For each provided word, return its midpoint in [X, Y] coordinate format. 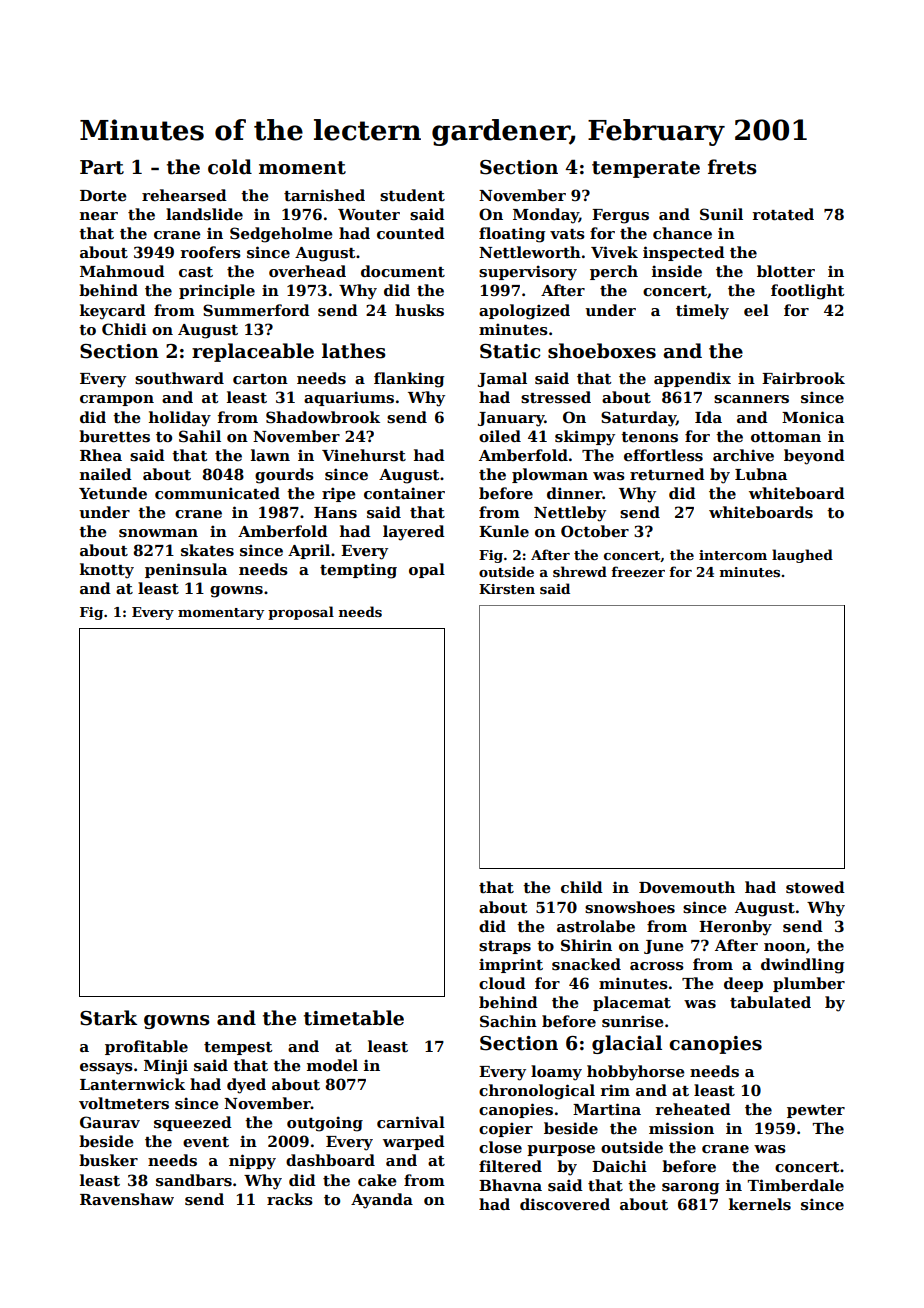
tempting [358, 571]
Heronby [735, 928]
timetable [354, 1018]
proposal [301, 613]
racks [290, 1199]
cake [377, 1180]
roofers [211, 252]
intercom [733, 555]
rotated [783, 214]
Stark [108, 1018]
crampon [117, 400]
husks [419, 310]
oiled [500, 436]
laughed [802, 556]
